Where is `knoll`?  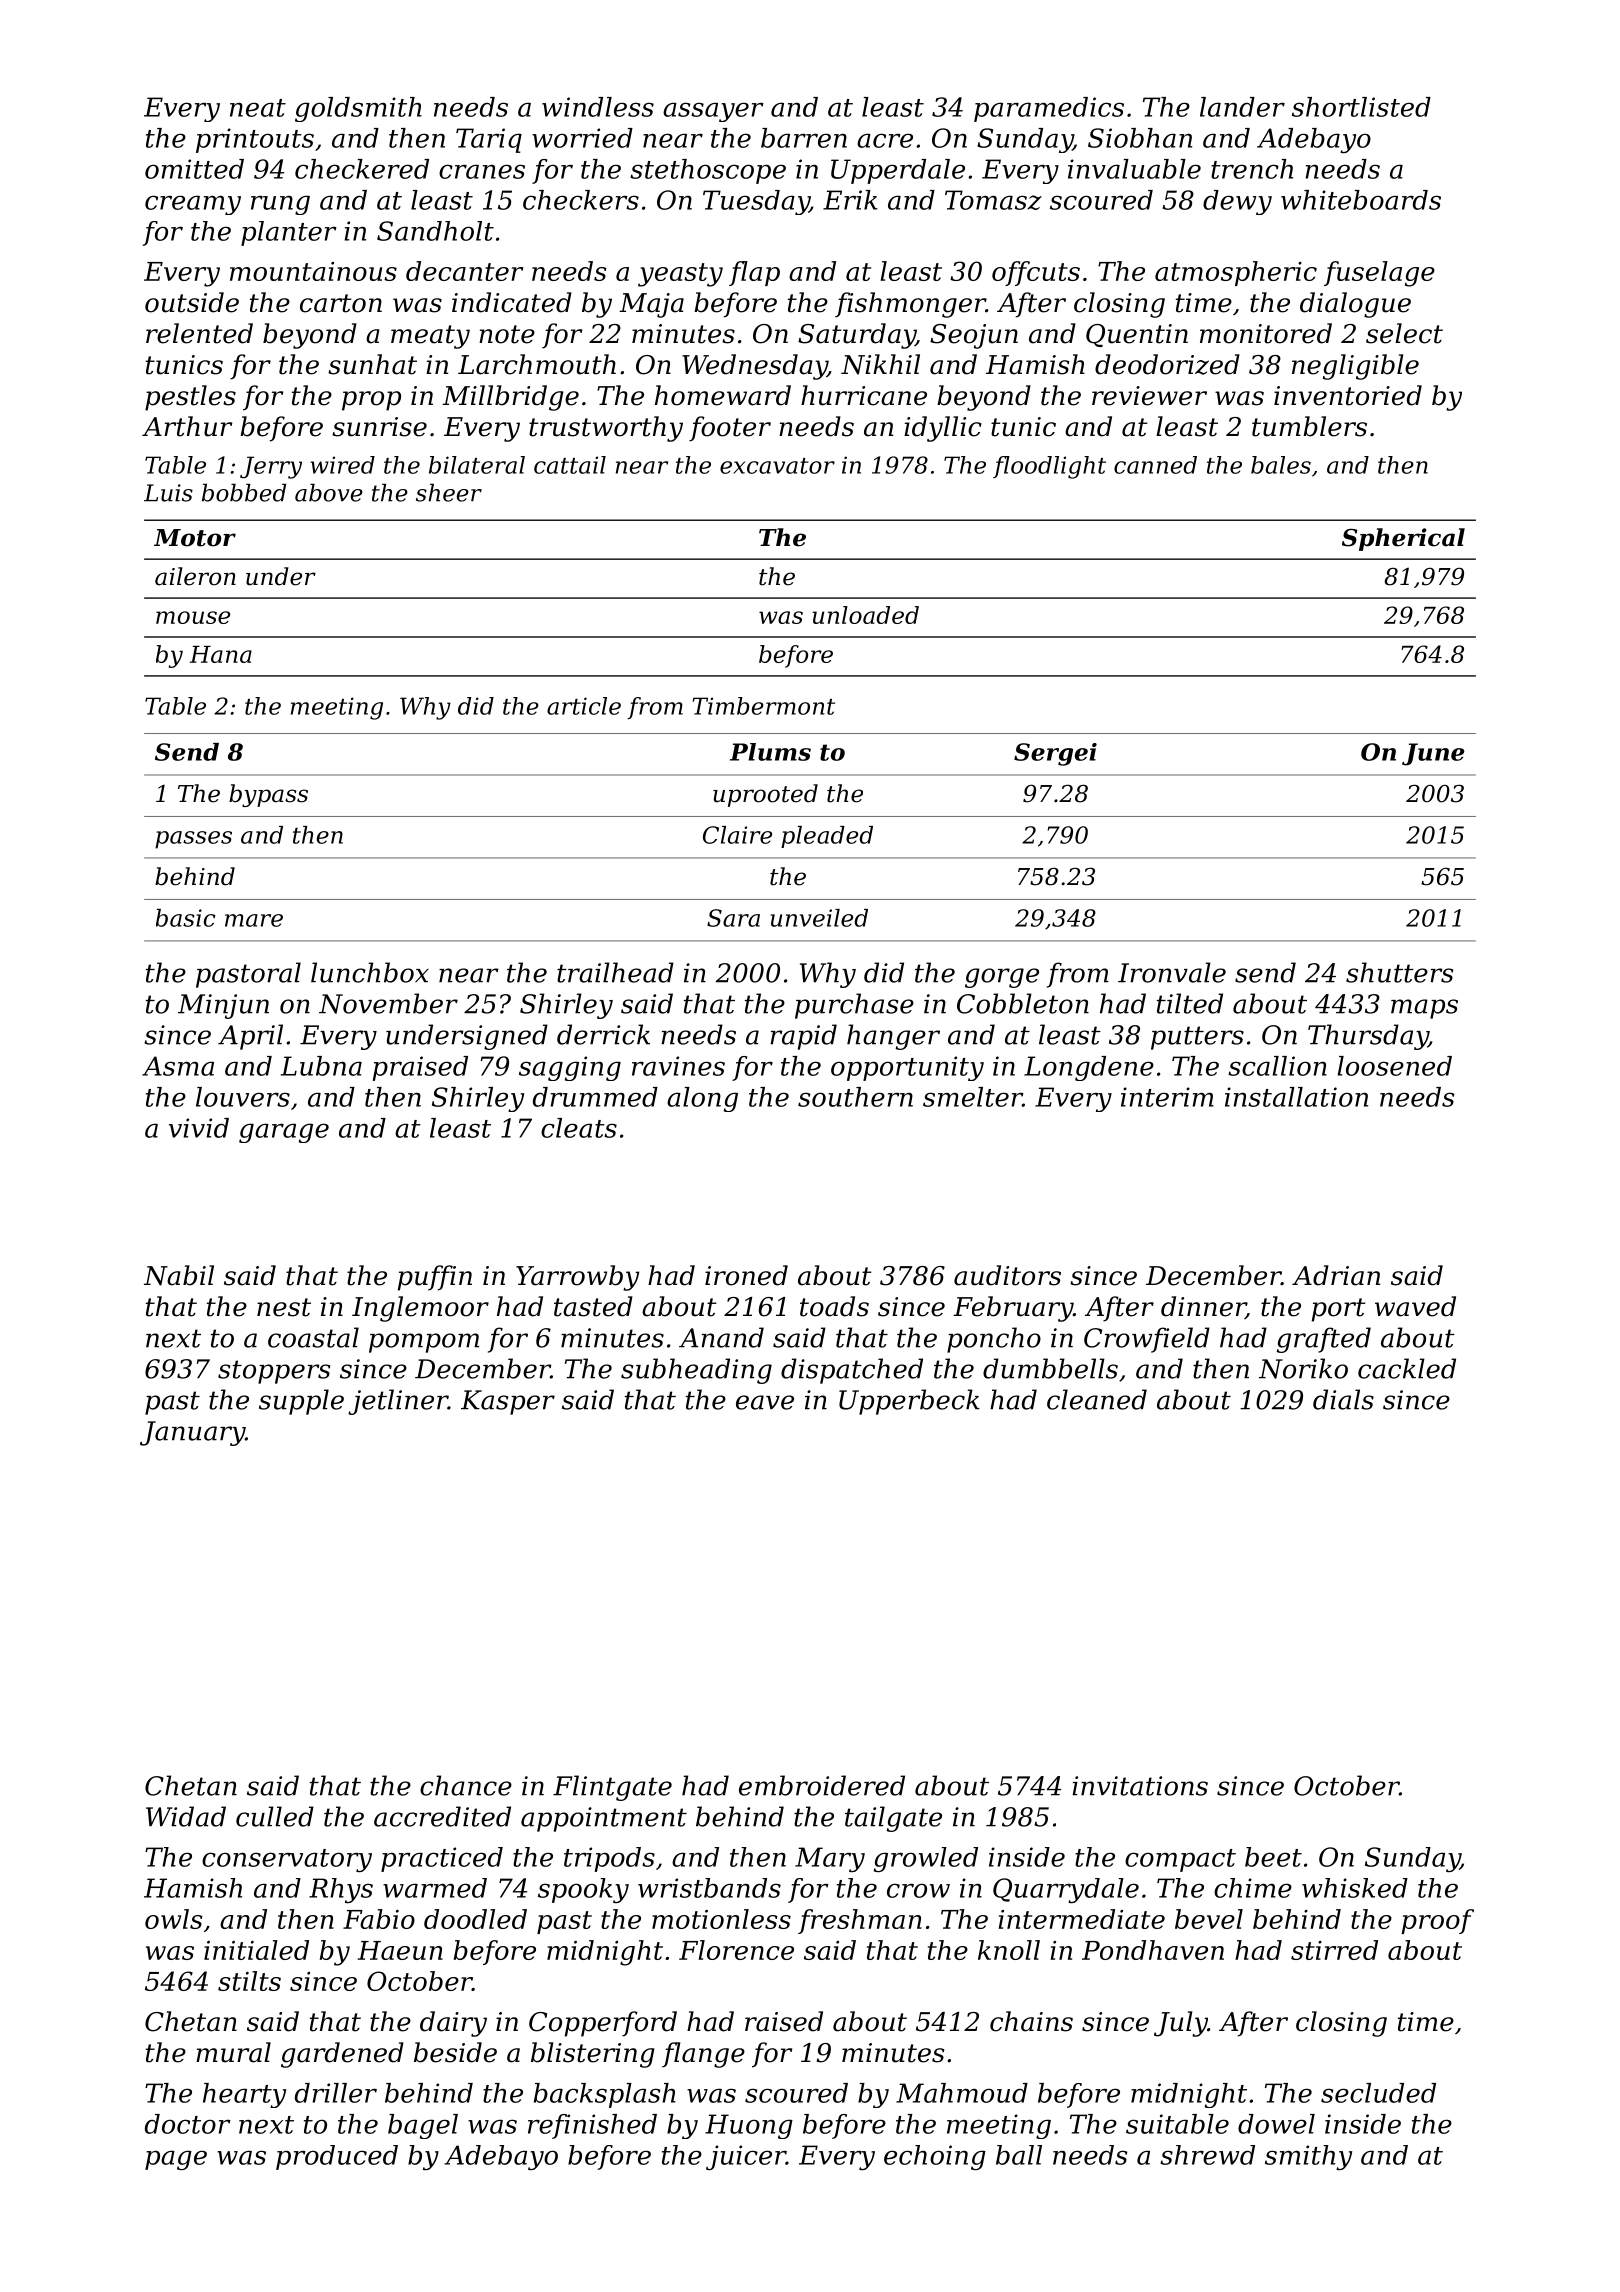
knoll is located at coordinates (1009, 1950).
